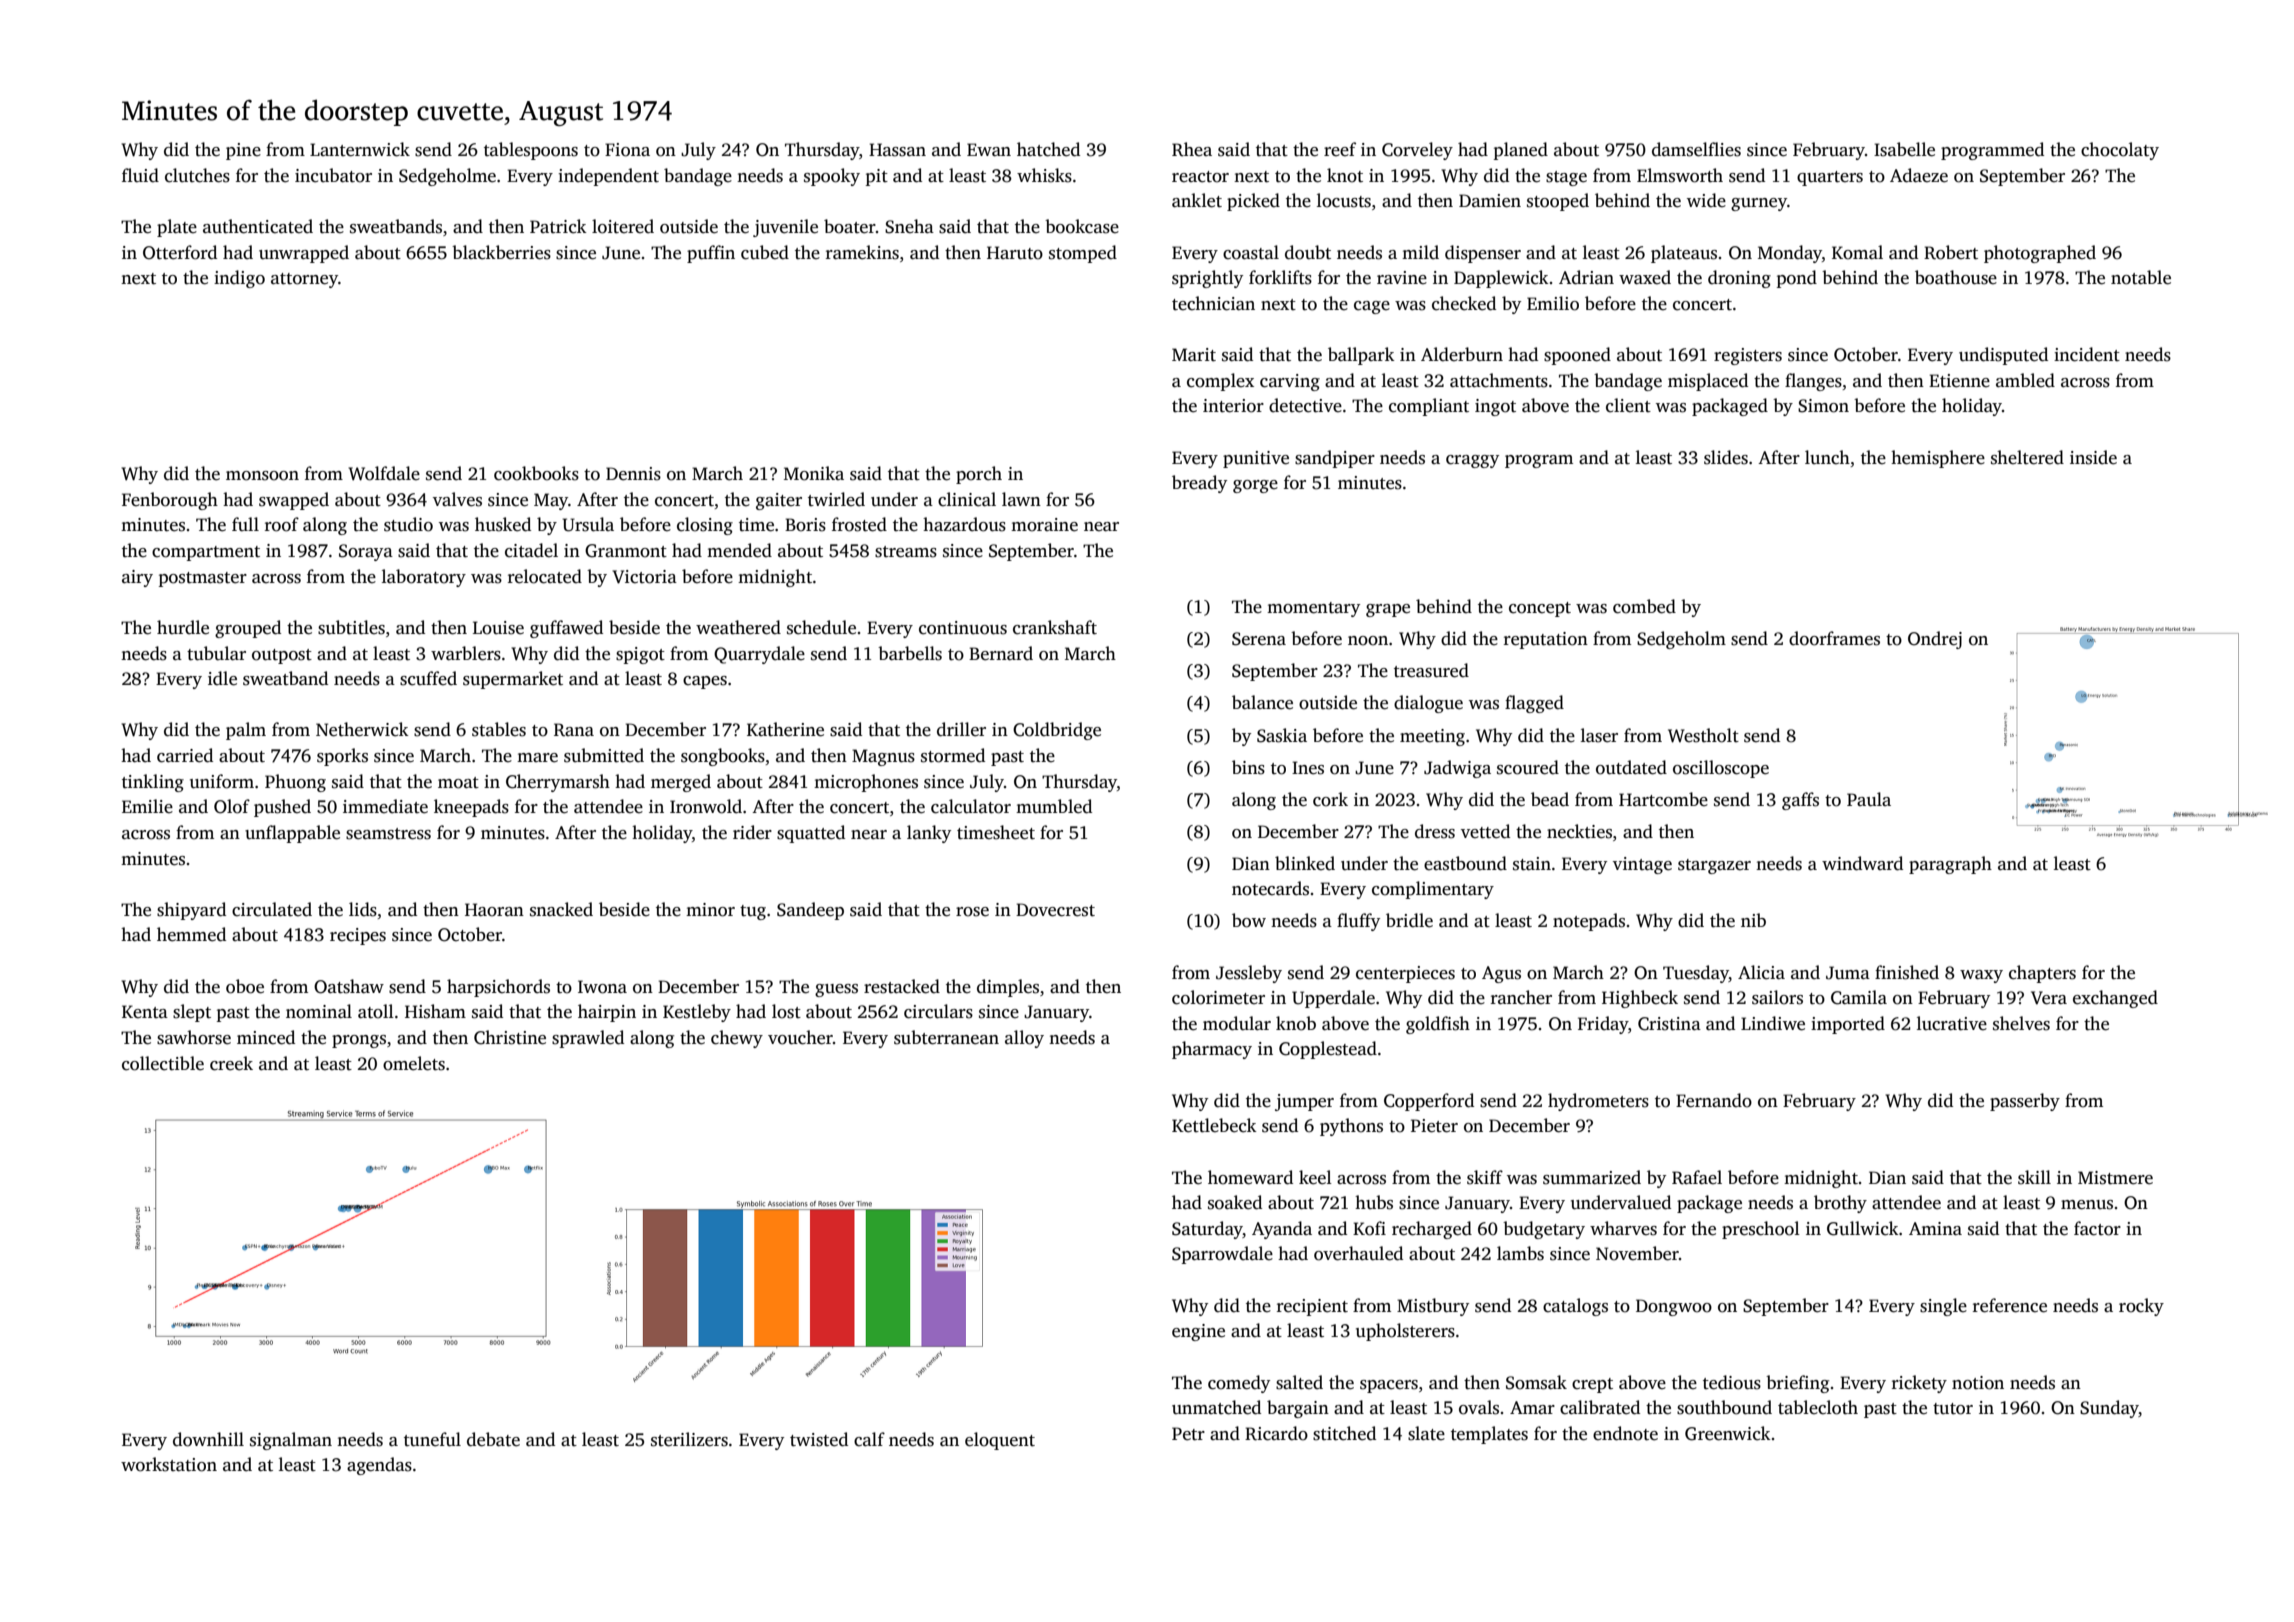 The height and width of the document is (1622, 2294). Describe the element at coordinates (1859, 997) in the document. I see `Camila` at that location.
